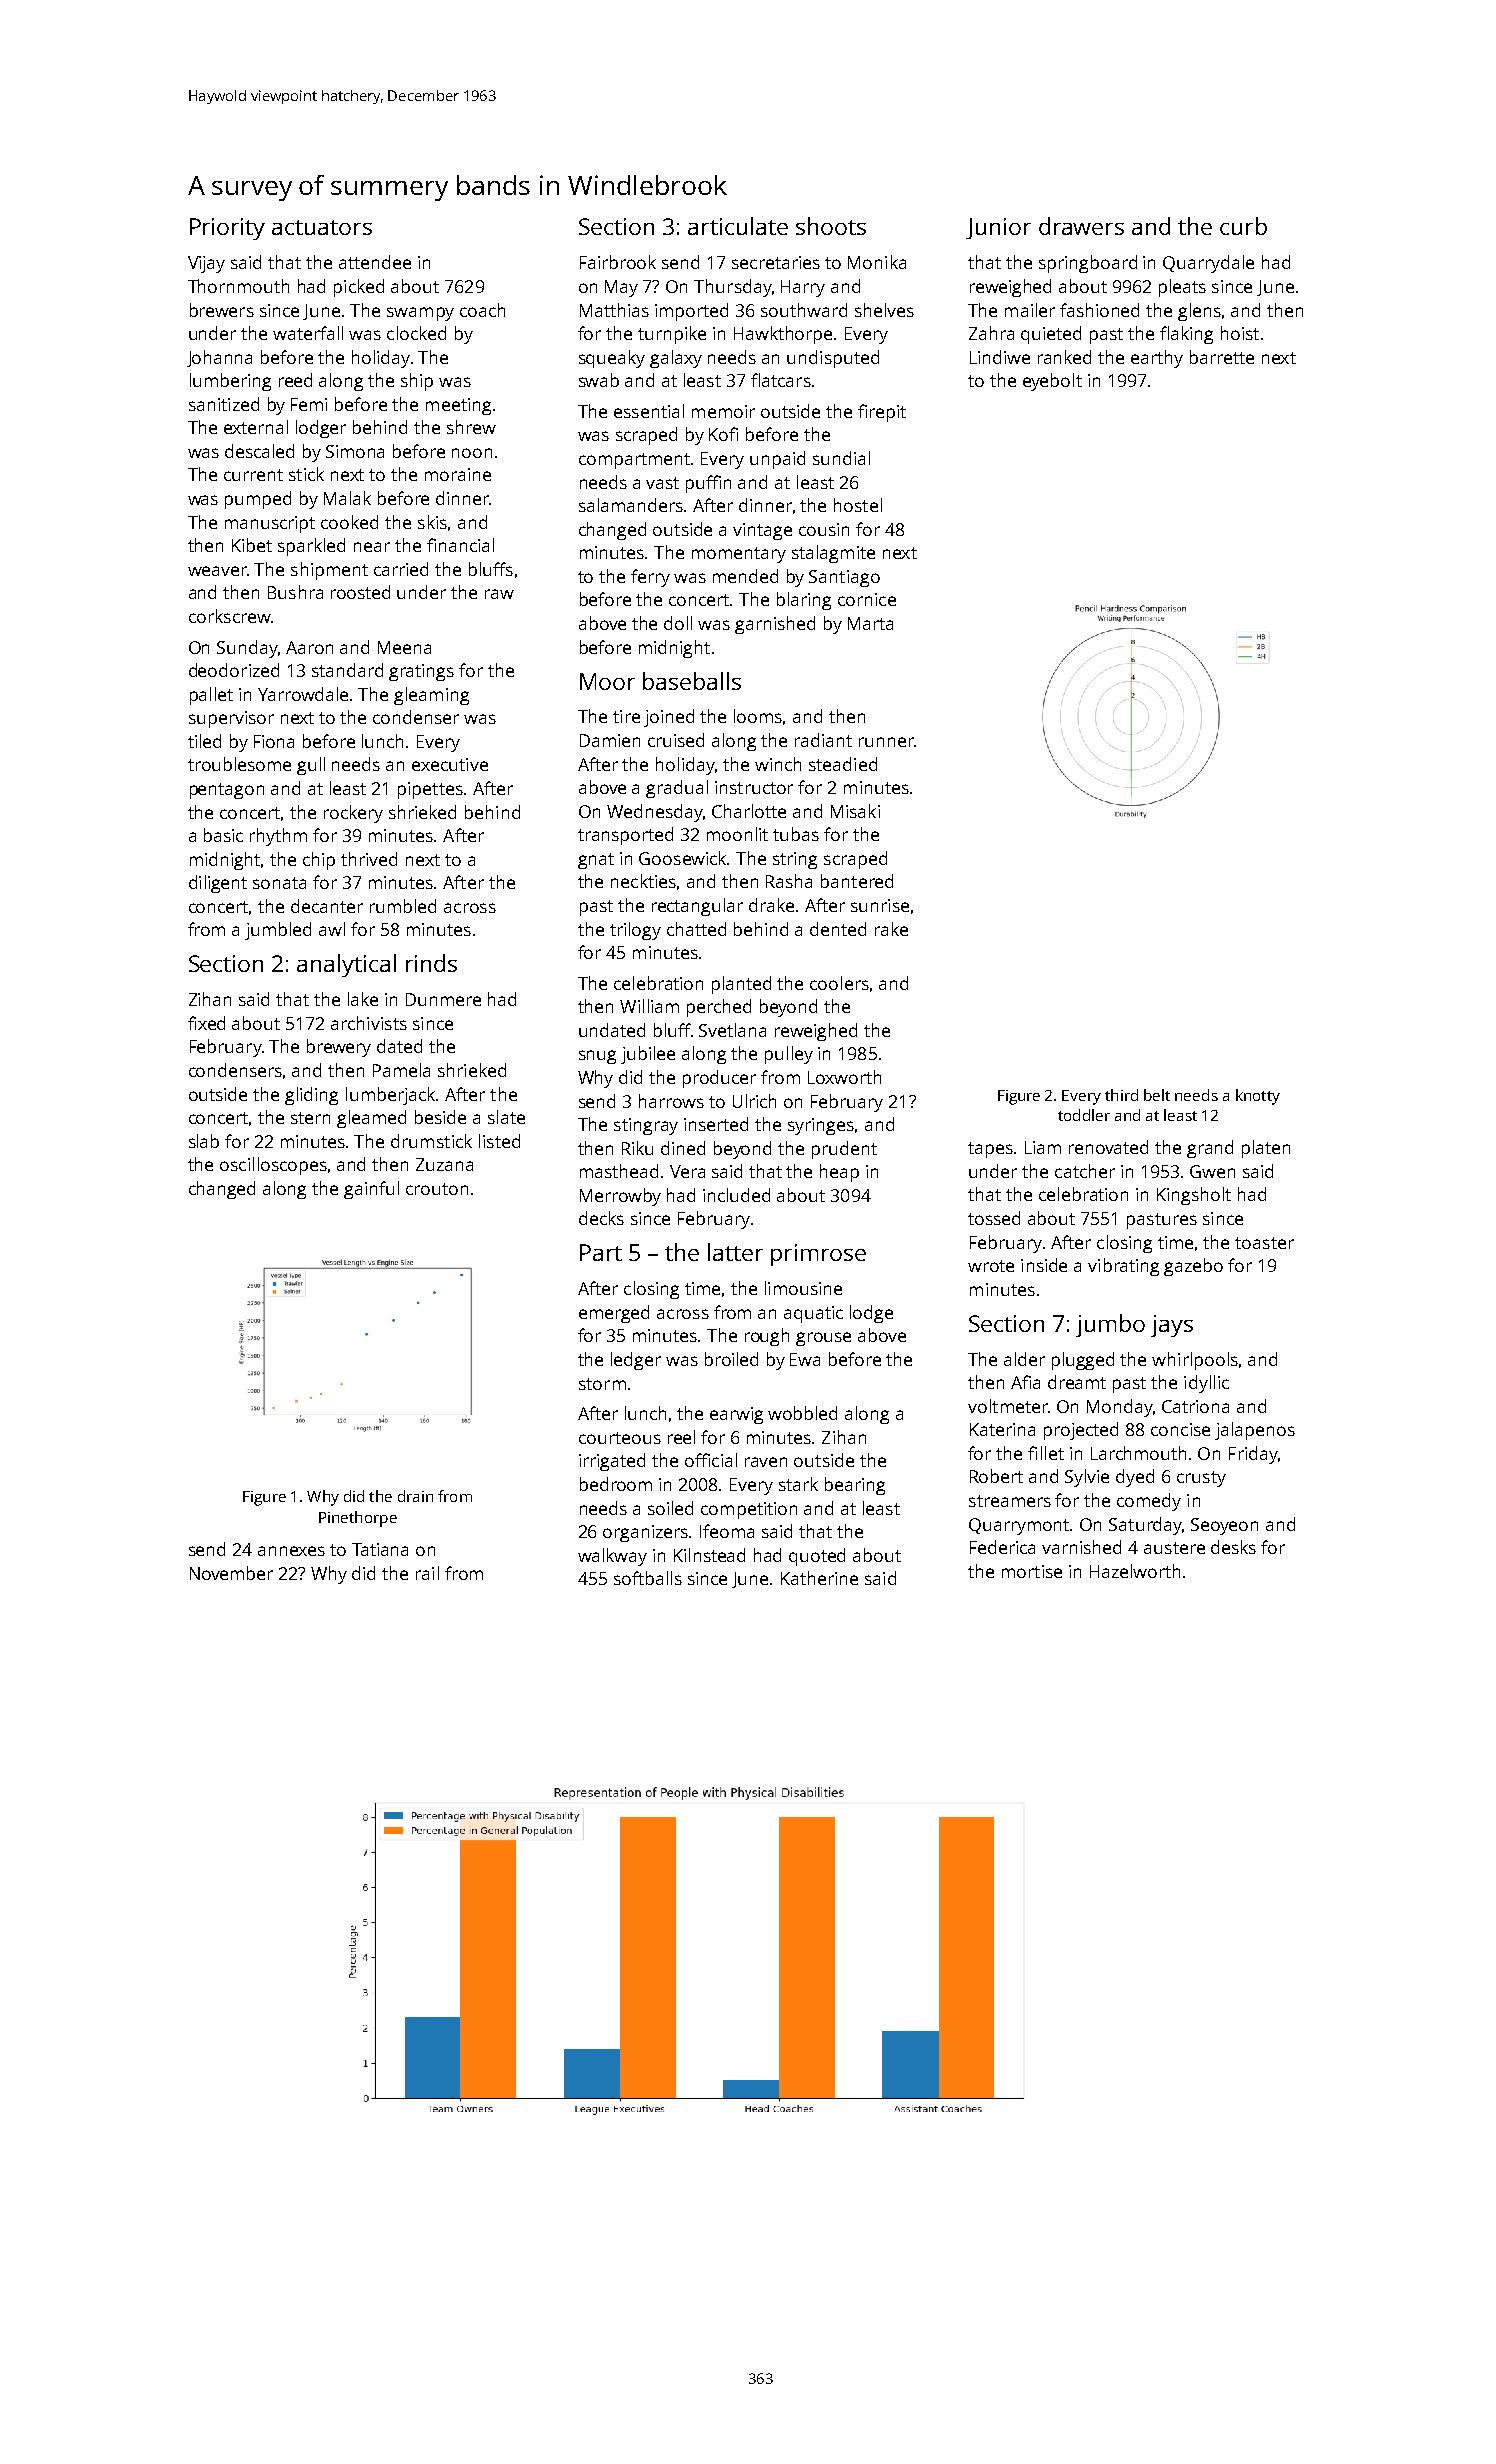 This screenshot has width=1496, height=2464. Describe the element at coordinates (1240, 333) in the screenshot. I see `hoist` at that location.
